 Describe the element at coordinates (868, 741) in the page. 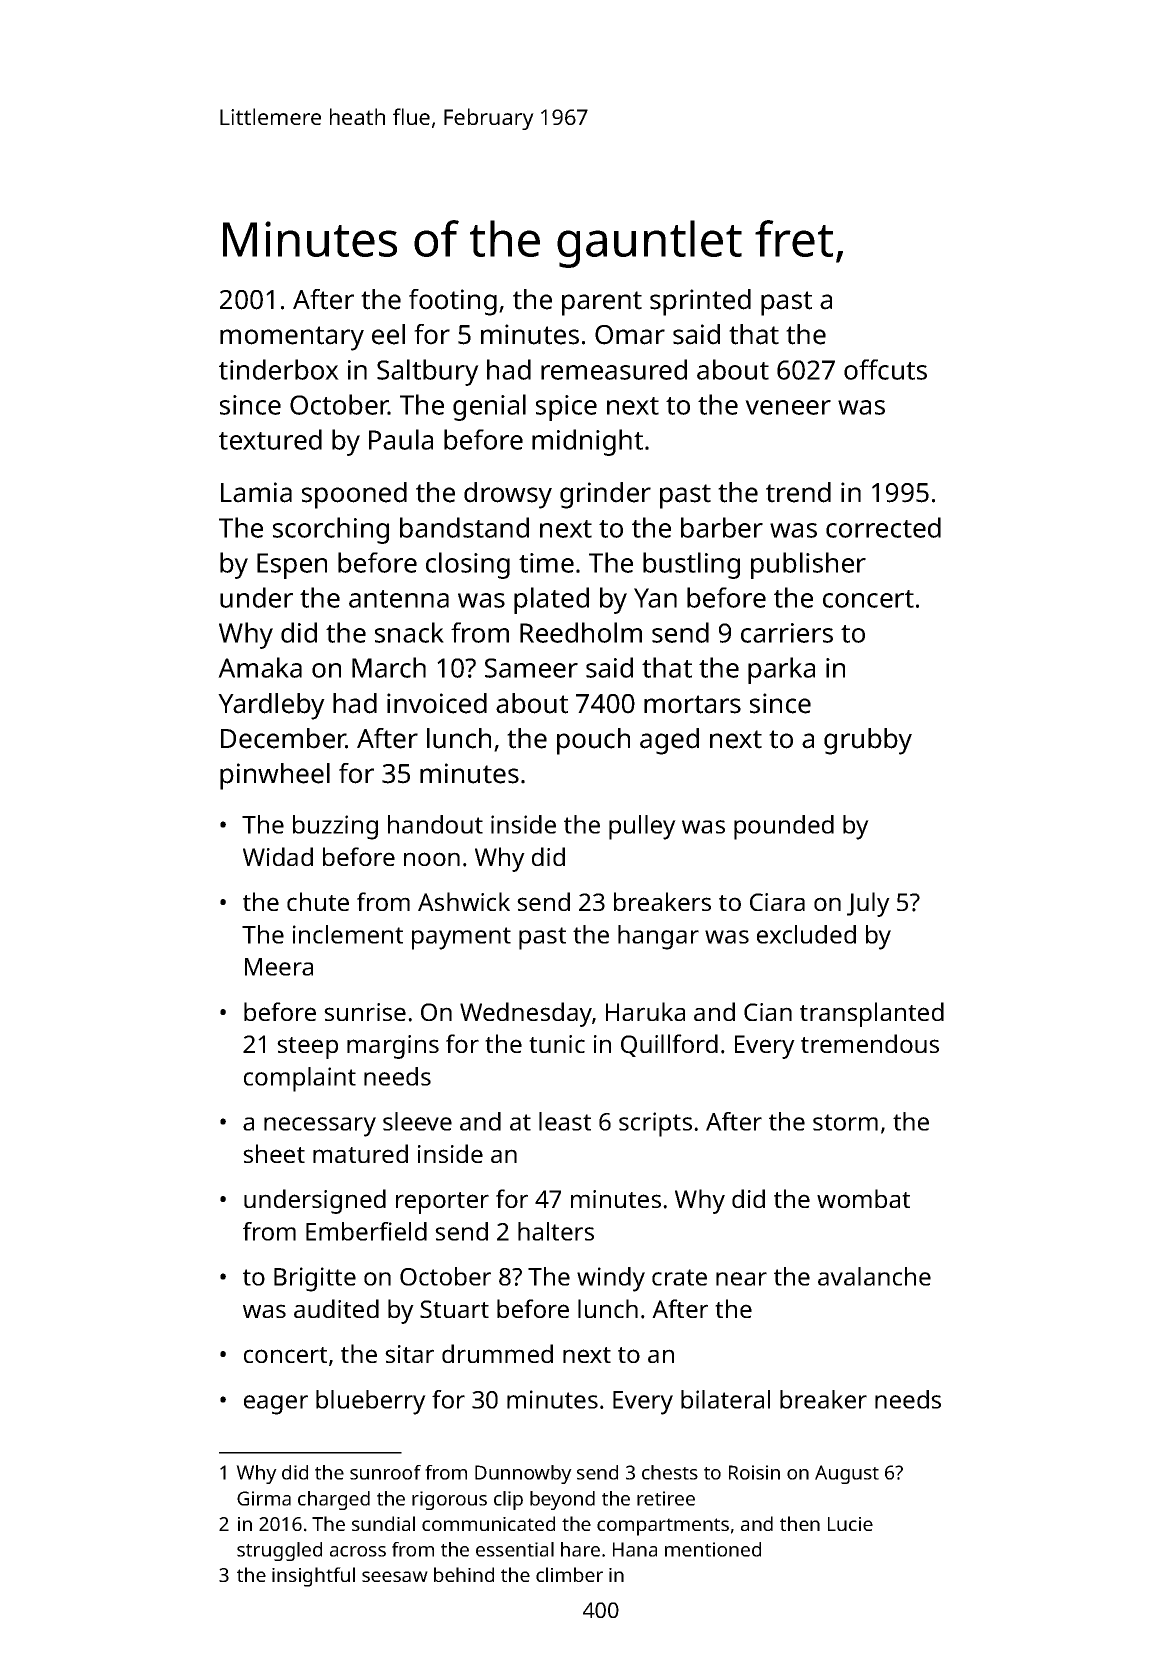

I see `grubby` at that location.
